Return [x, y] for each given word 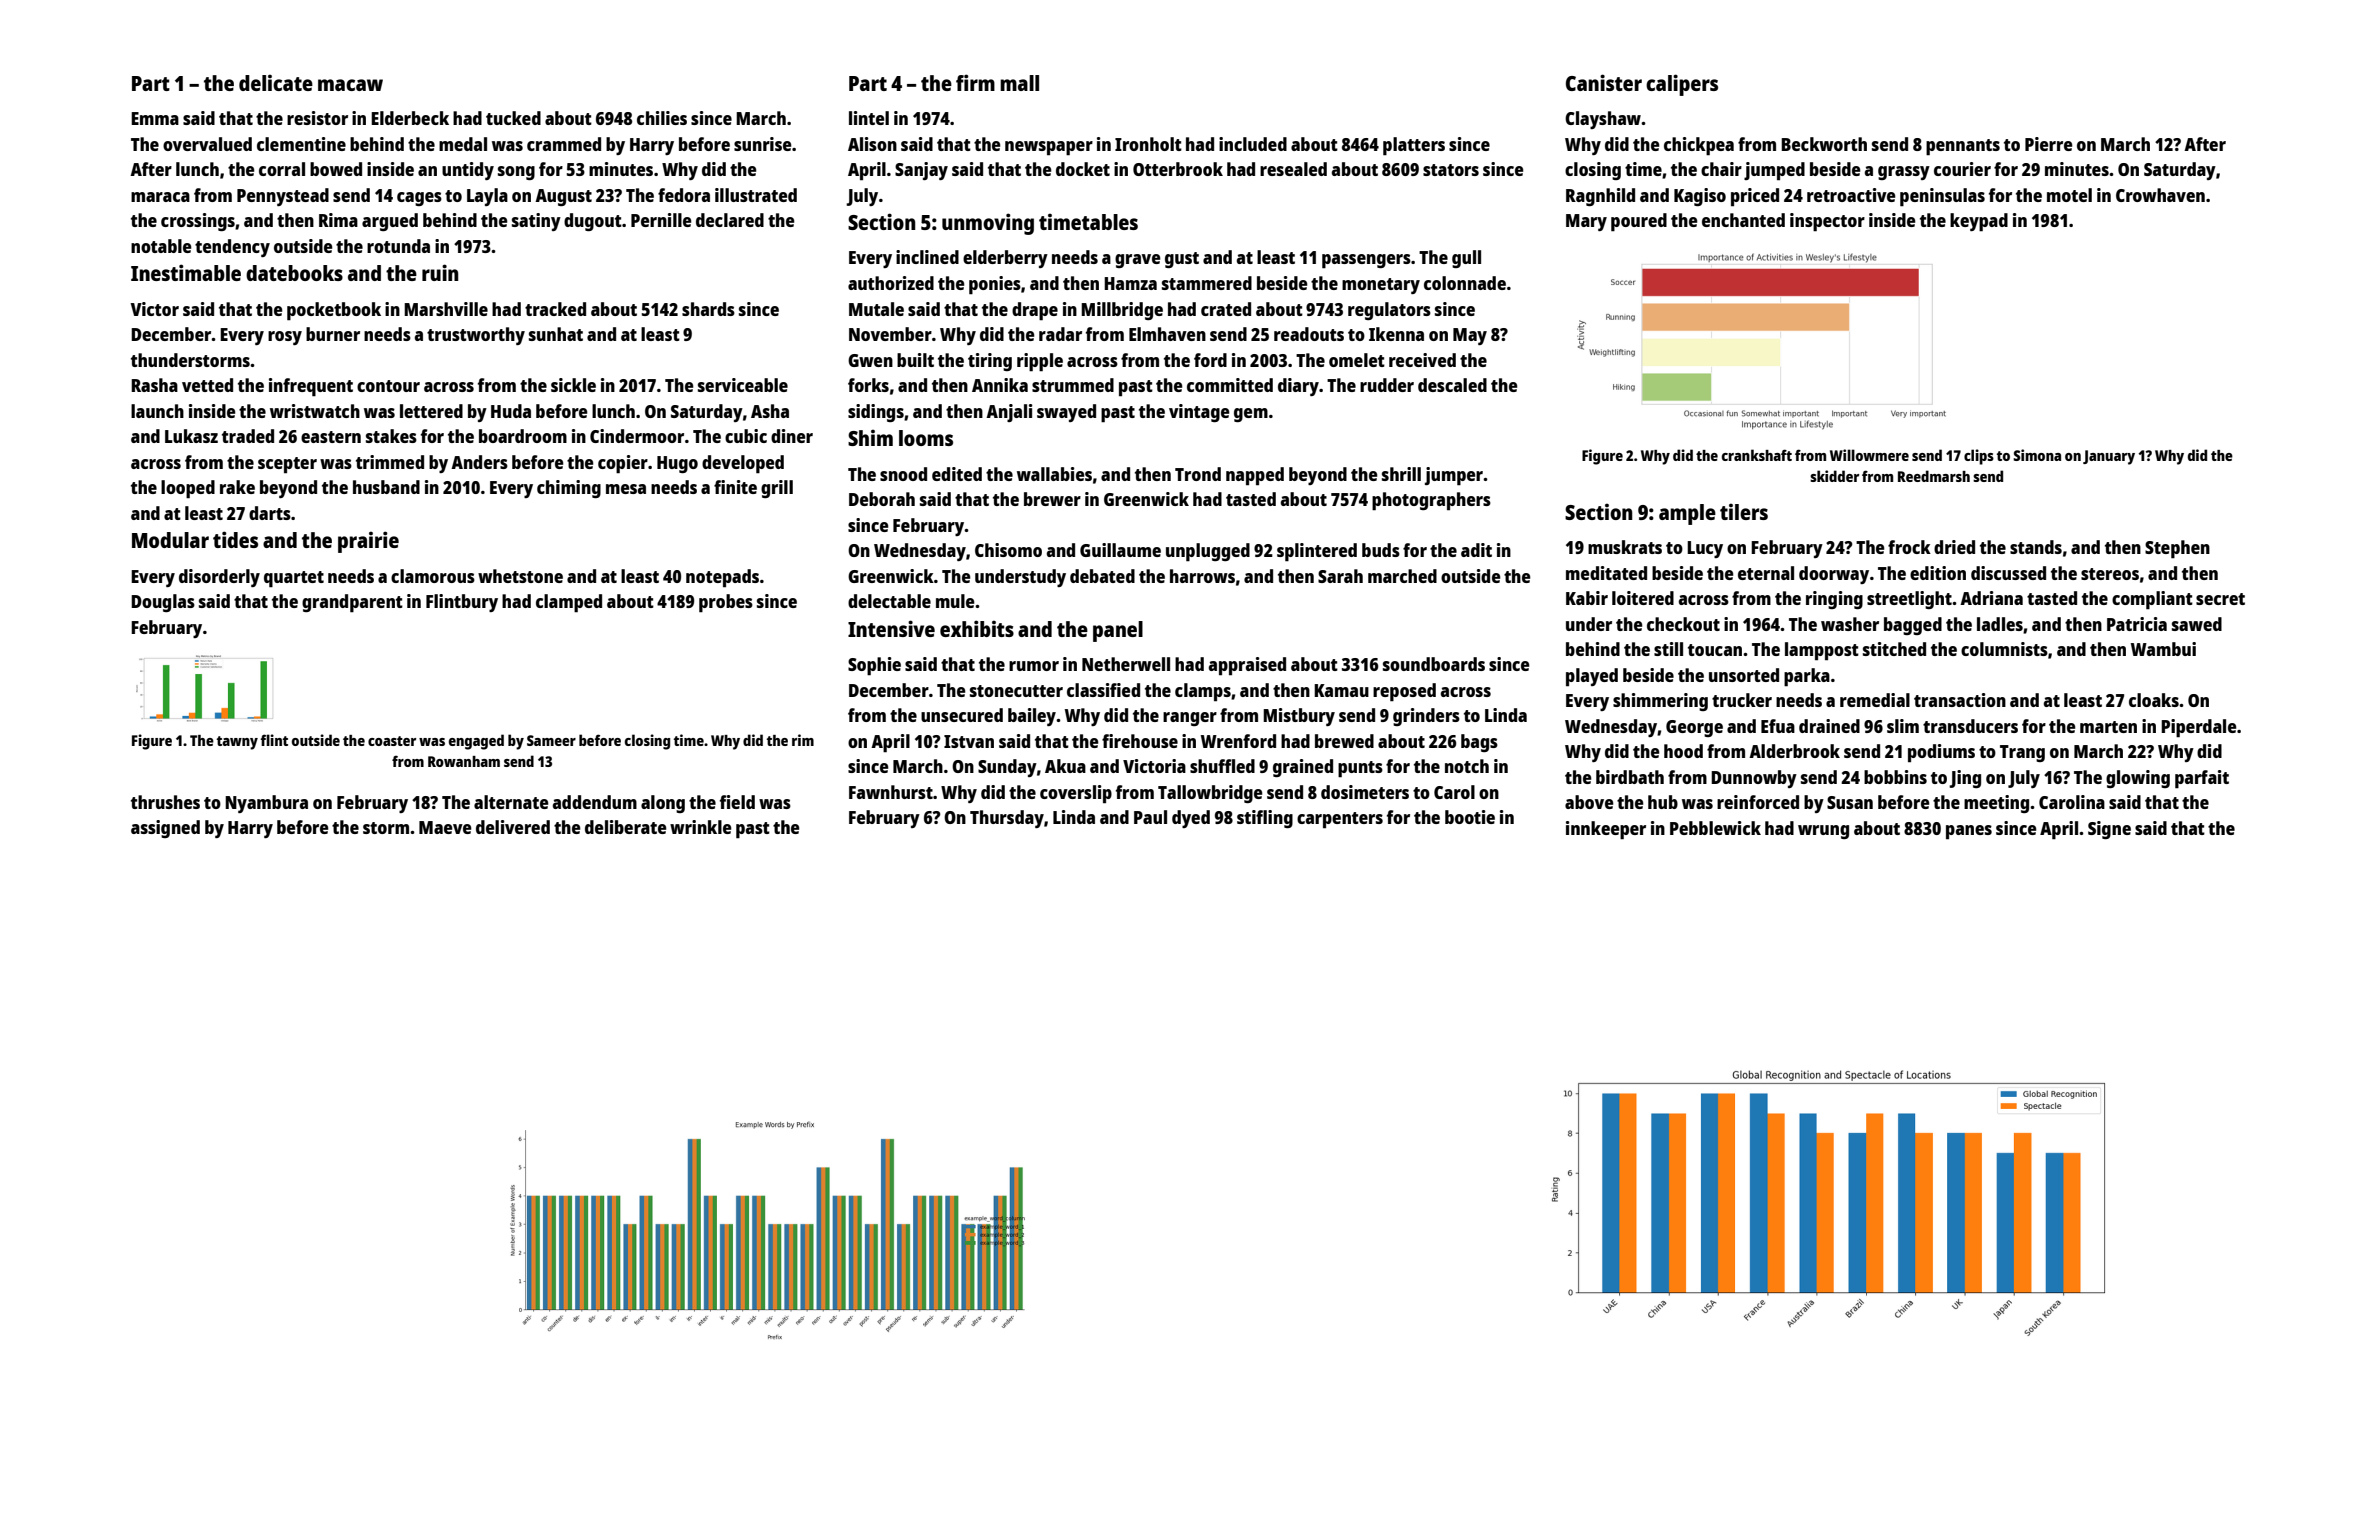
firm [975, 82]
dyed [1191, 819]
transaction [1960, 700]
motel [2069, 195]
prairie [368, 542]
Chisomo [1008, 550]
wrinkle [701, 827]
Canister [1604, 82]
